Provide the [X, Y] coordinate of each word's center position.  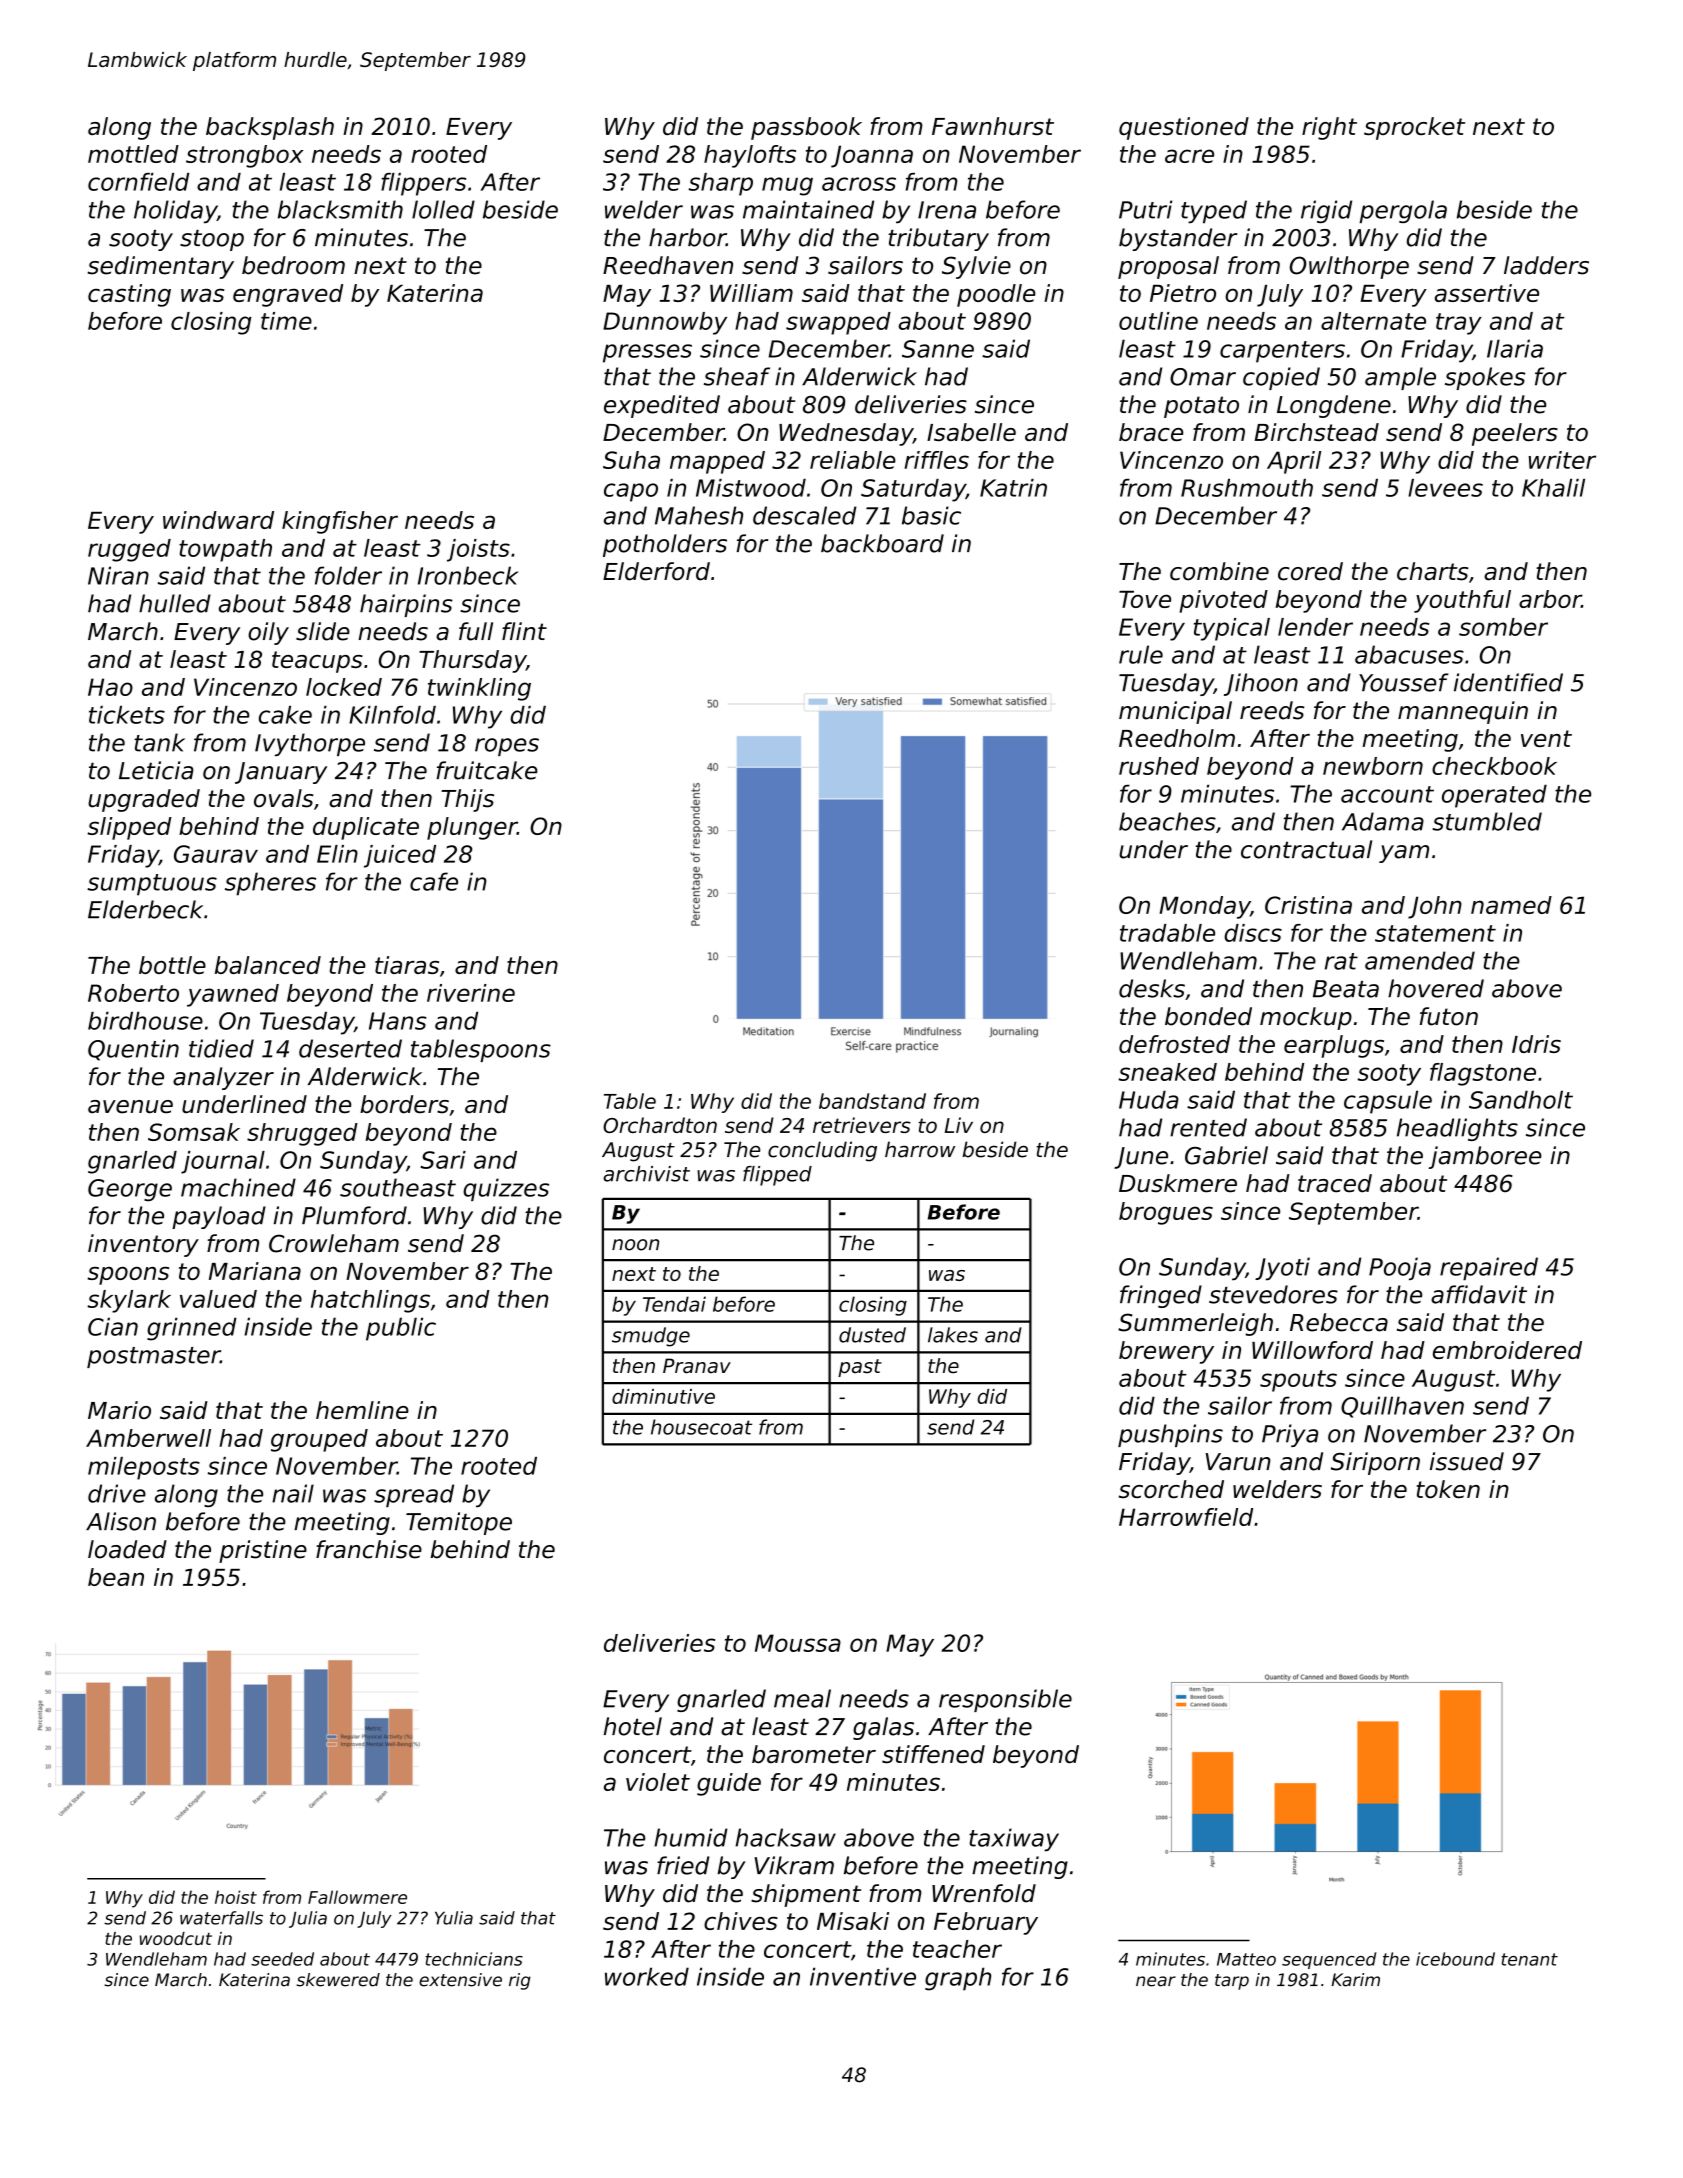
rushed [1159, 766]
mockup [1306, 1018]
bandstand [872, 1101]
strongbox [245, 156]
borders [404, 1104]
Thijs [467, 800]
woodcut [176, 1938]
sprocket [1414, 128]
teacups [317, 662]
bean [116, 1577]
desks [1152, 988]
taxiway [1014, 1840]
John [1435, 907]
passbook [806, 128]
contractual [1306, 849]
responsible [1005, 1700]
